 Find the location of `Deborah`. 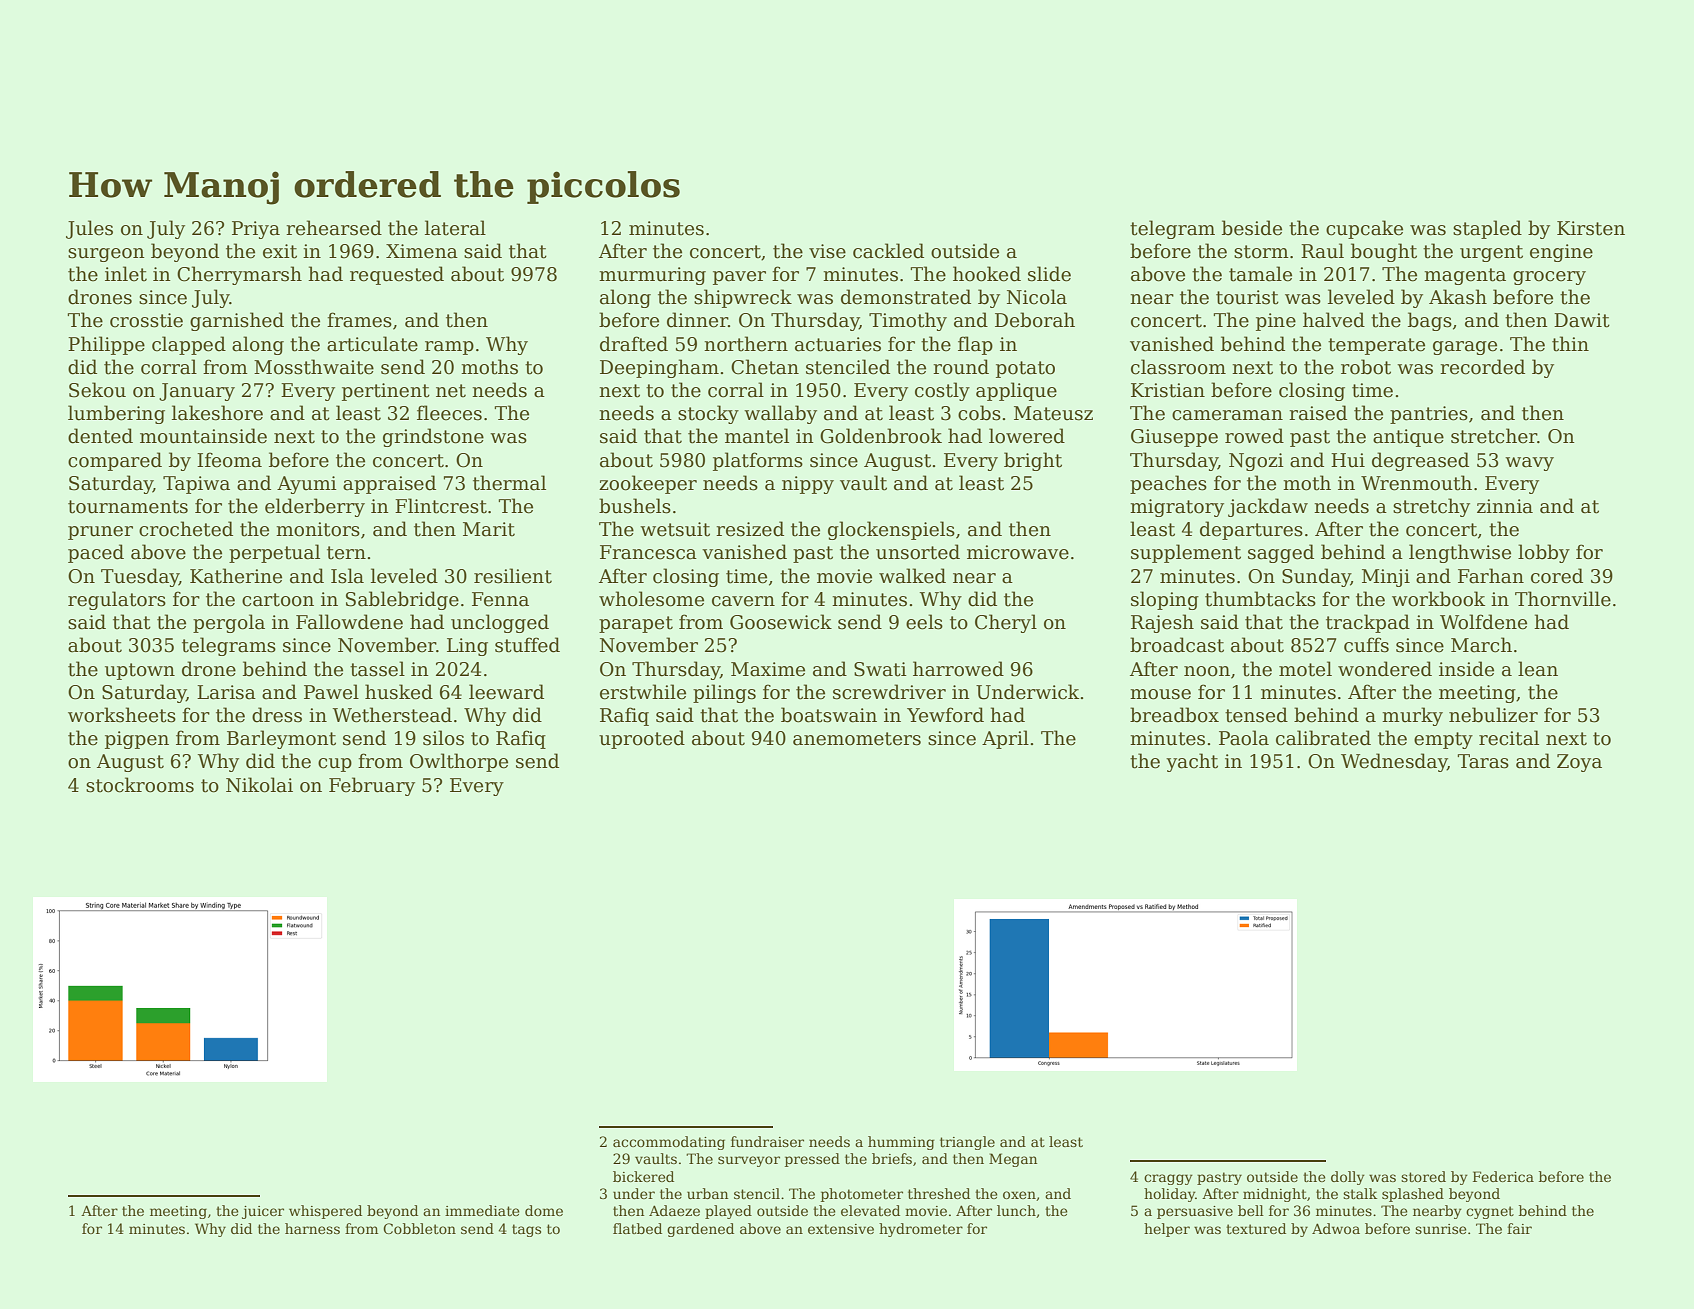

Deborah is located at coordinates (1035, 320).
